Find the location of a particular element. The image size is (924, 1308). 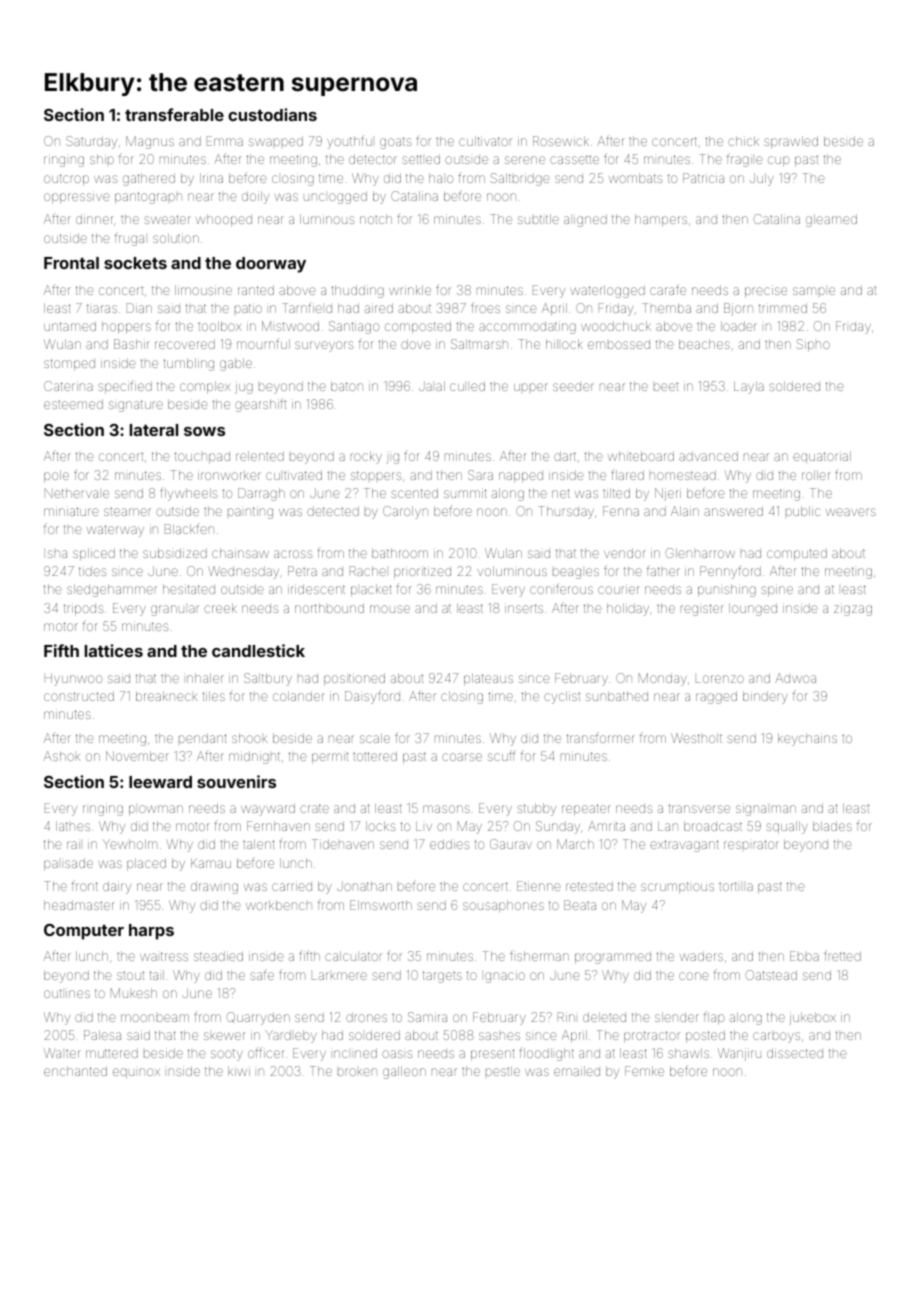

Jalal is located at coordinates (432, 386).
